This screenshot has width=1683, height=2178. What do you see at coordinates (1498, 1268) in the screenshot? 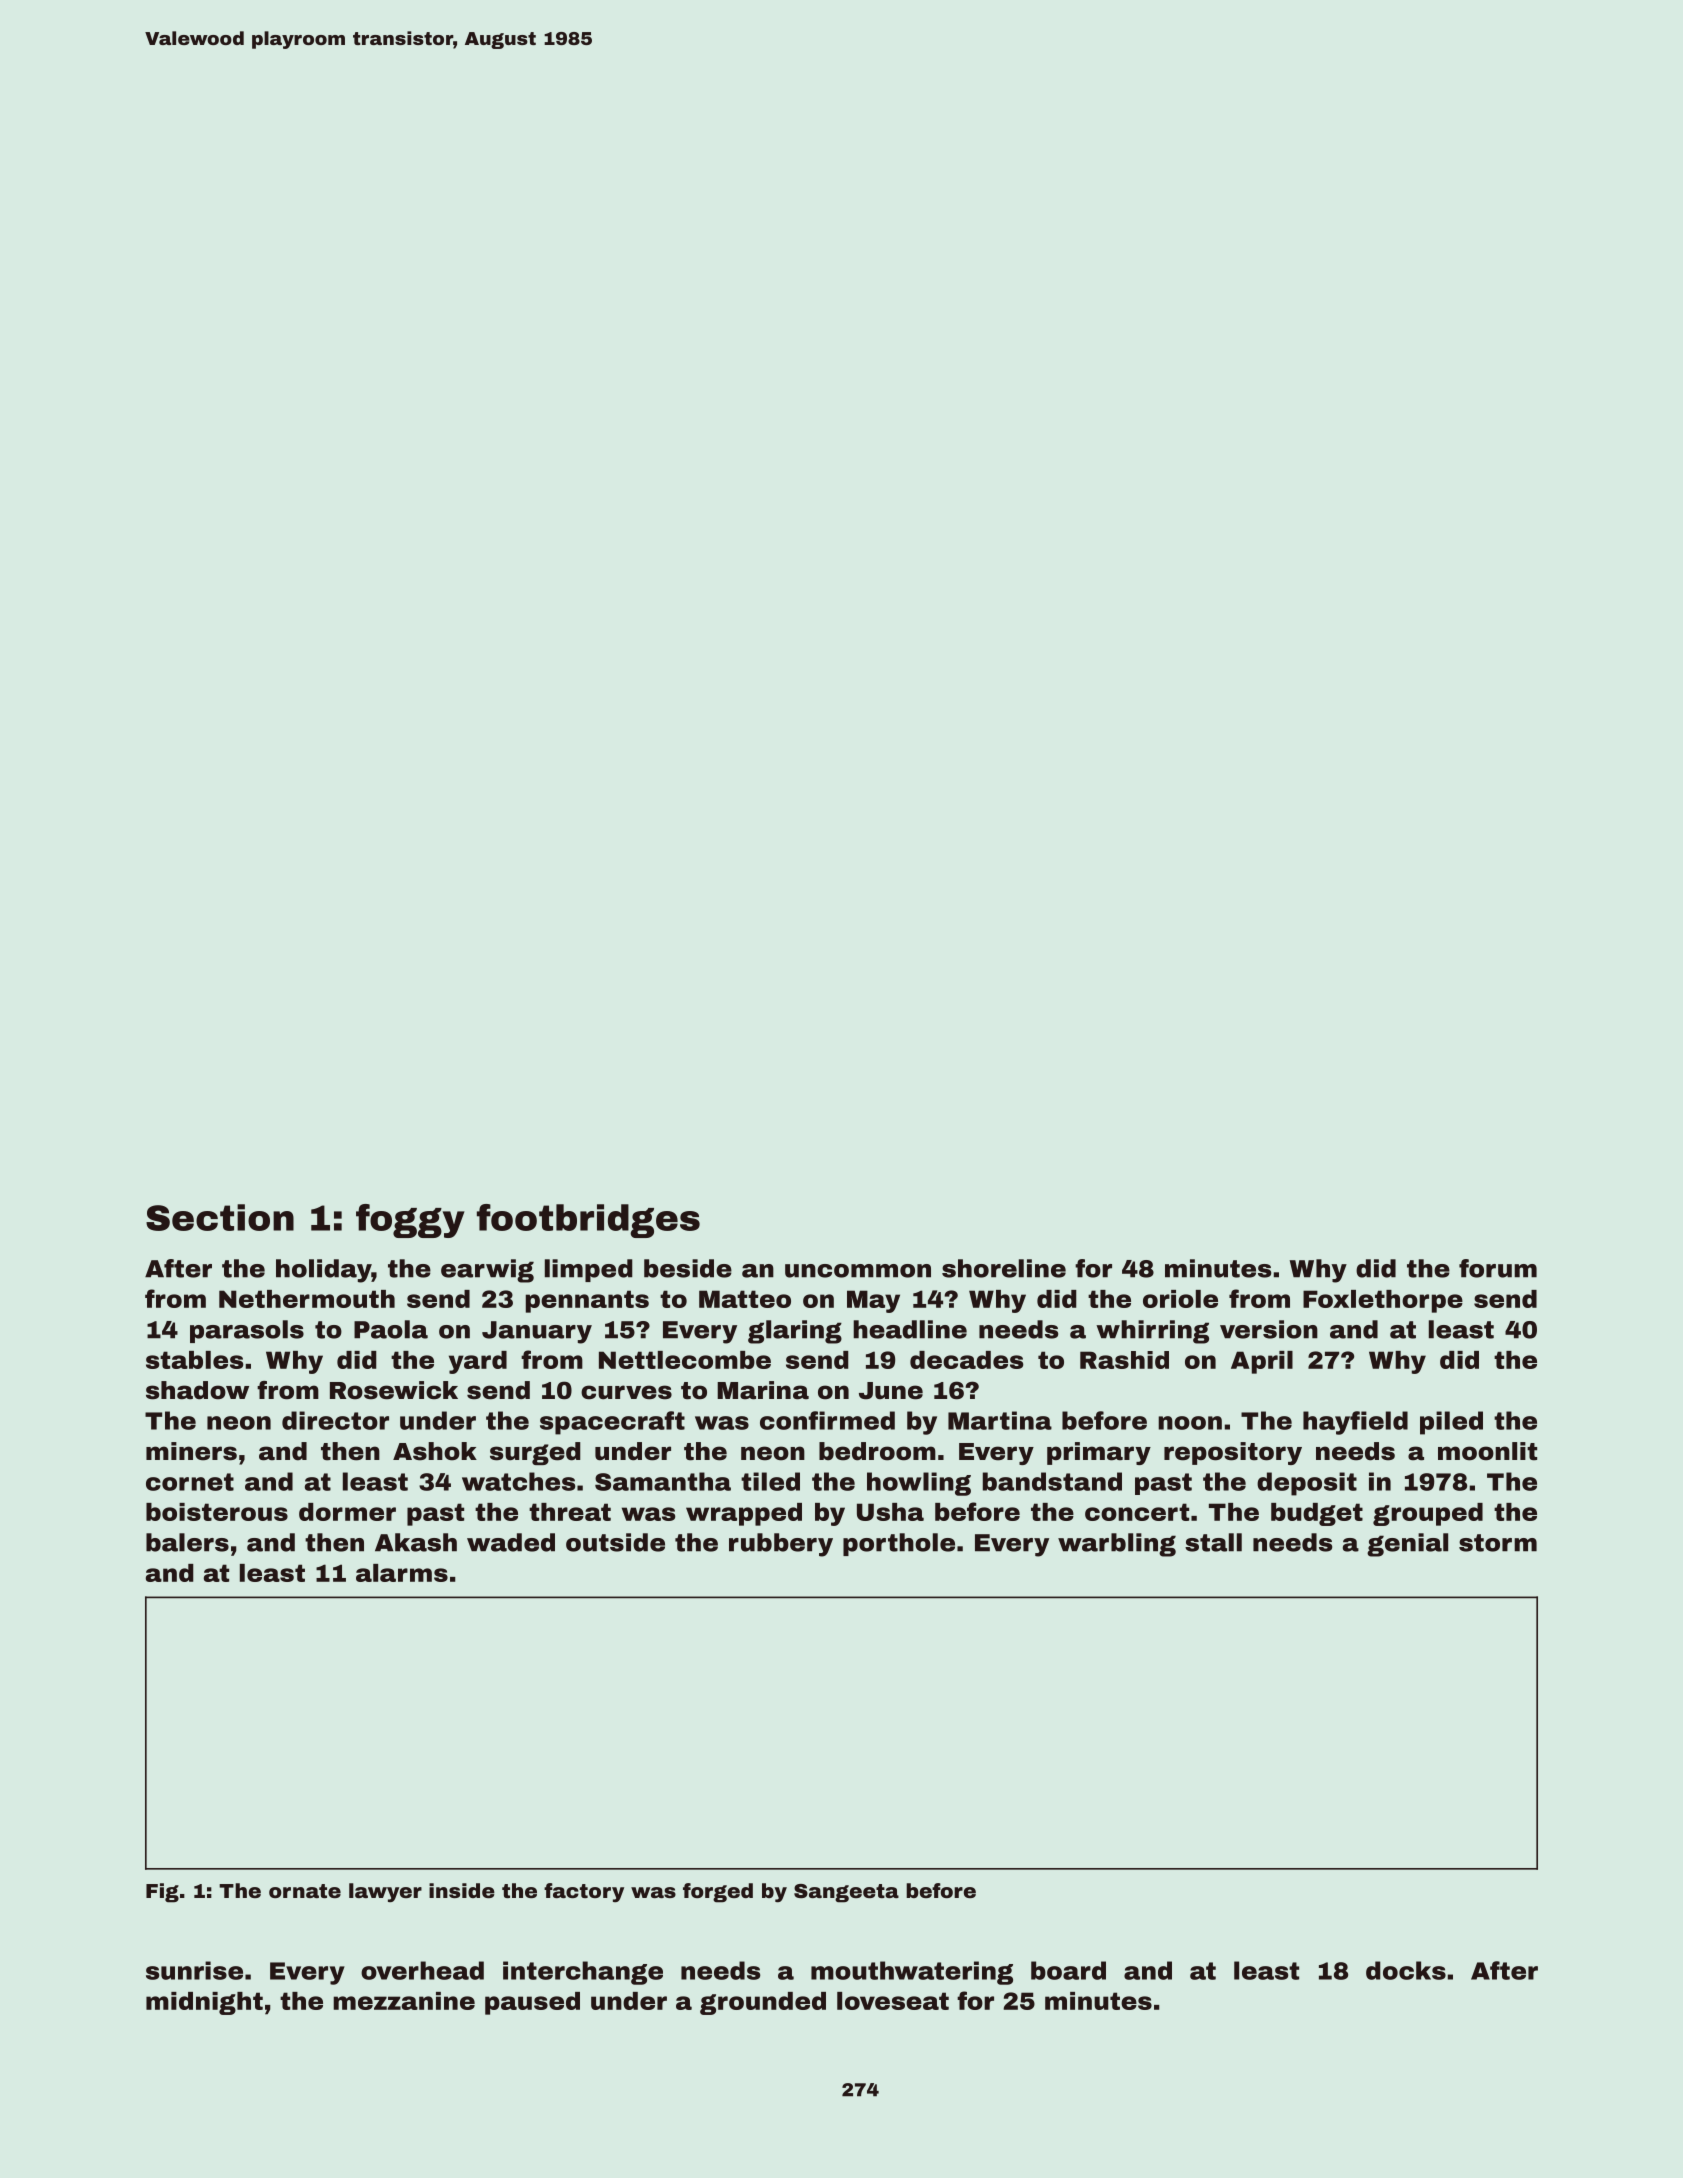
I see `forum` at bounding box center [1498, 1268].
